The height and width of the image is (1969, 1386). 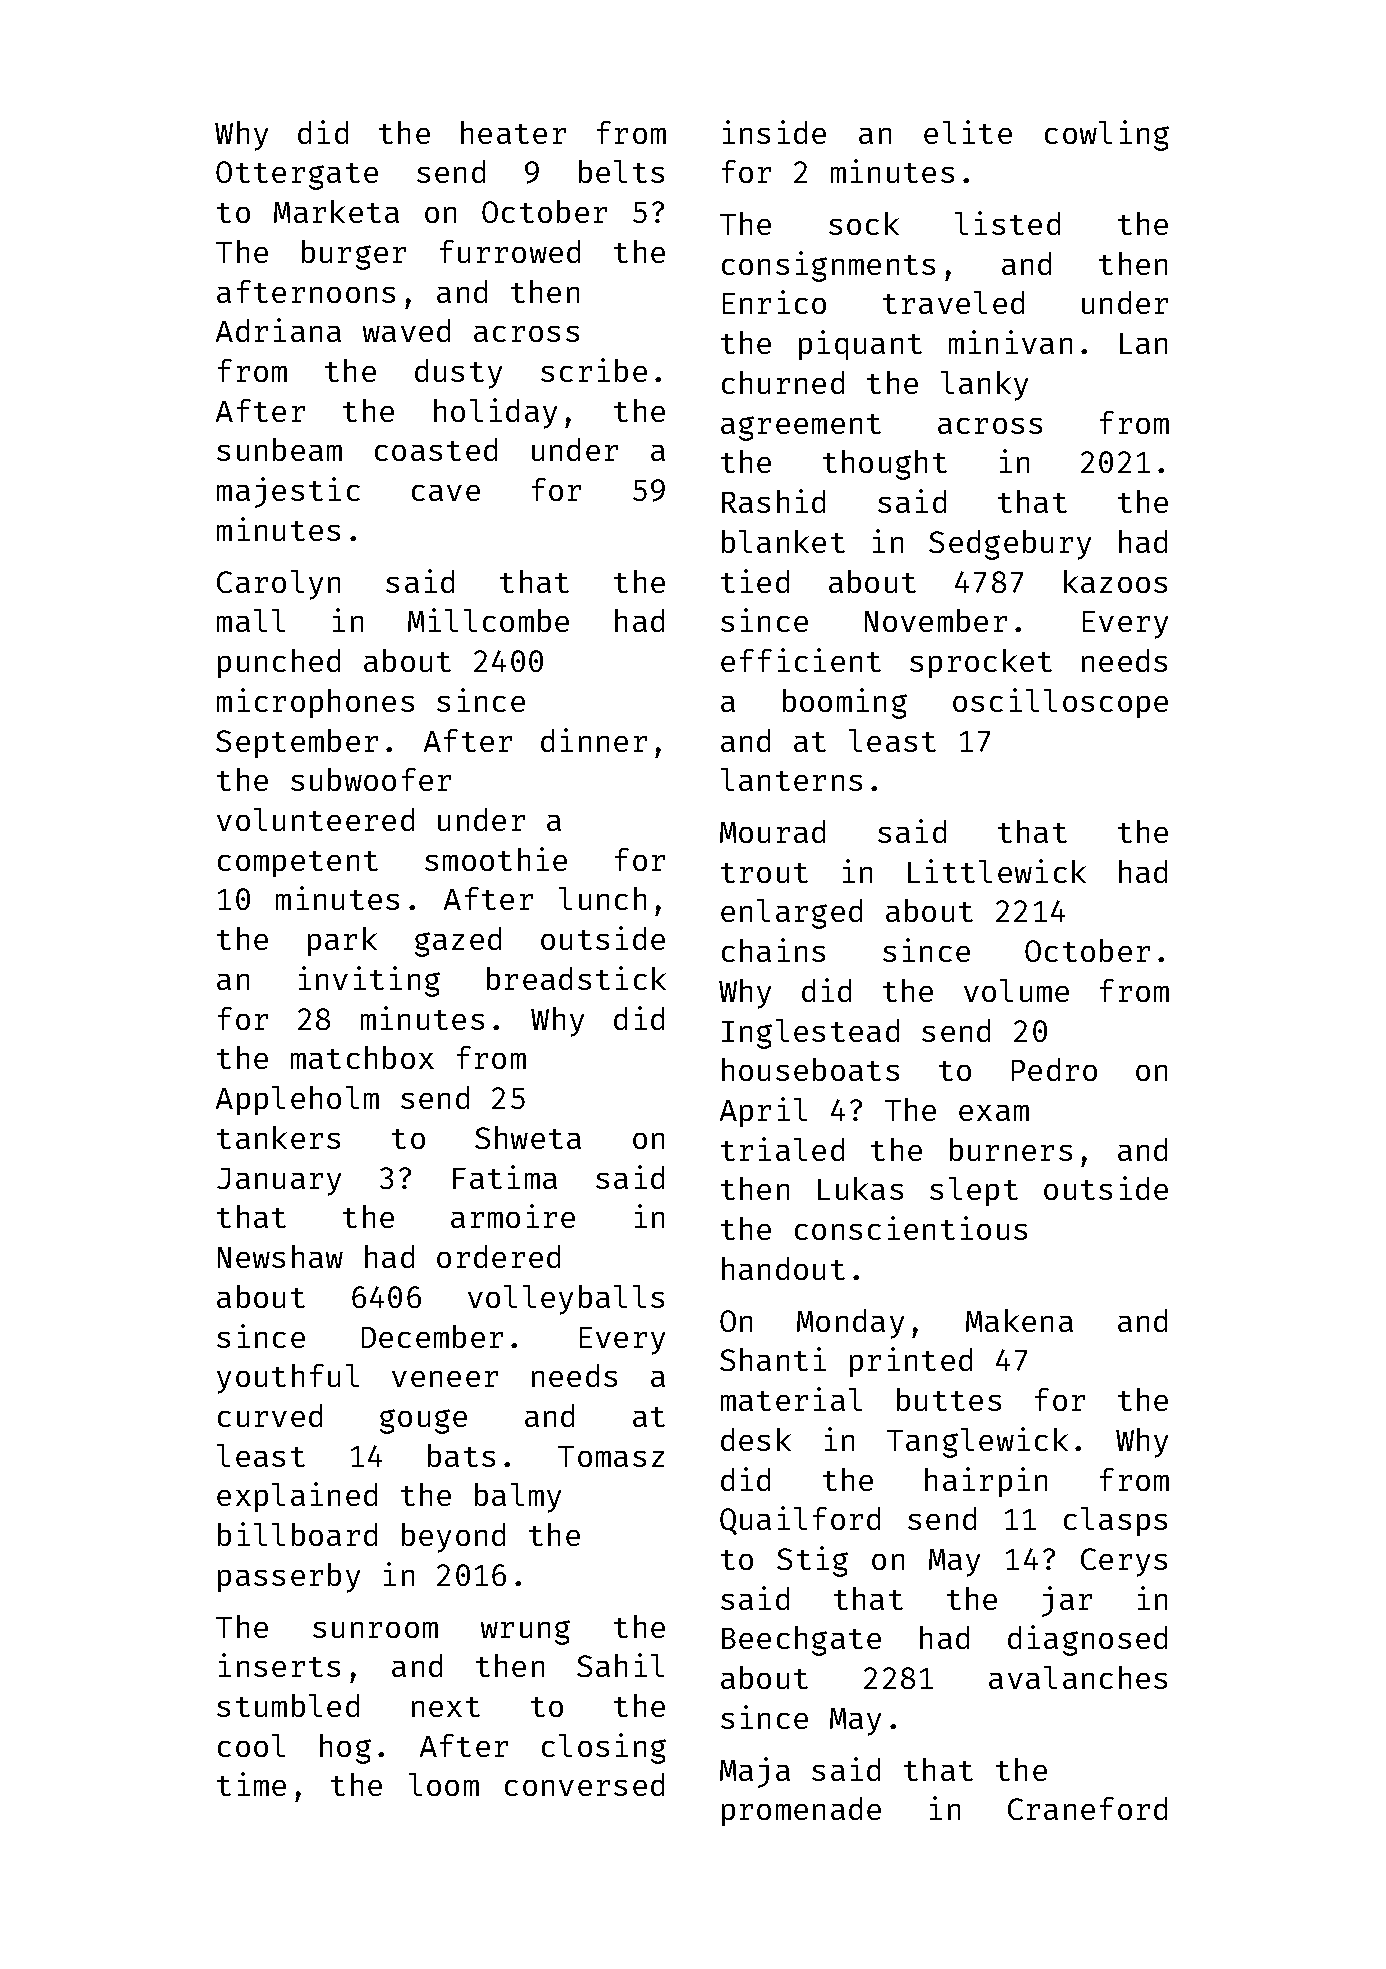 I want to click on Pedro, so click(x=1054, y=1069).
